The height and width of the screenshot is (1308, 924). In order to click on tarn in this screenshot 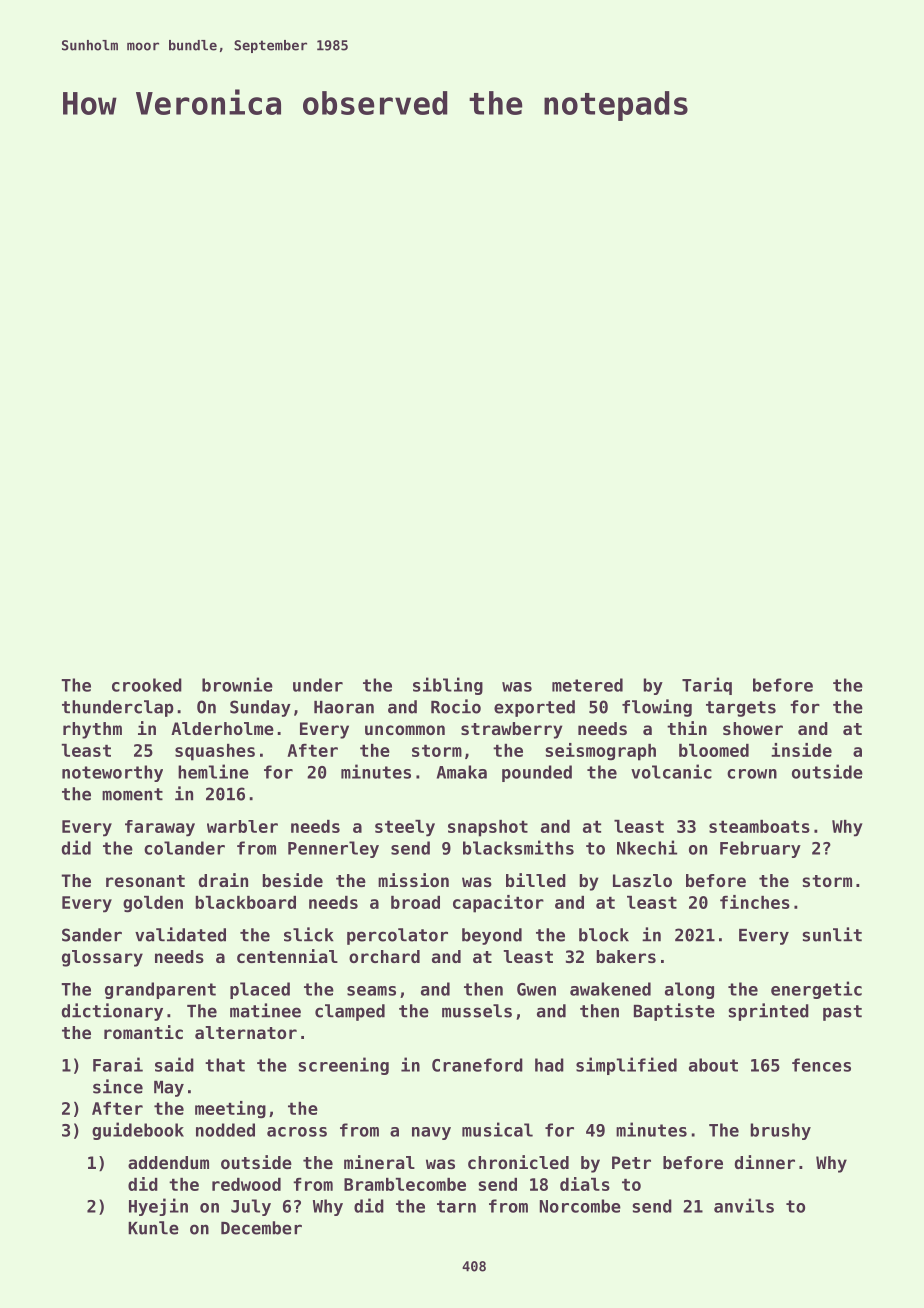, I will do `click(456, 1206)`.
